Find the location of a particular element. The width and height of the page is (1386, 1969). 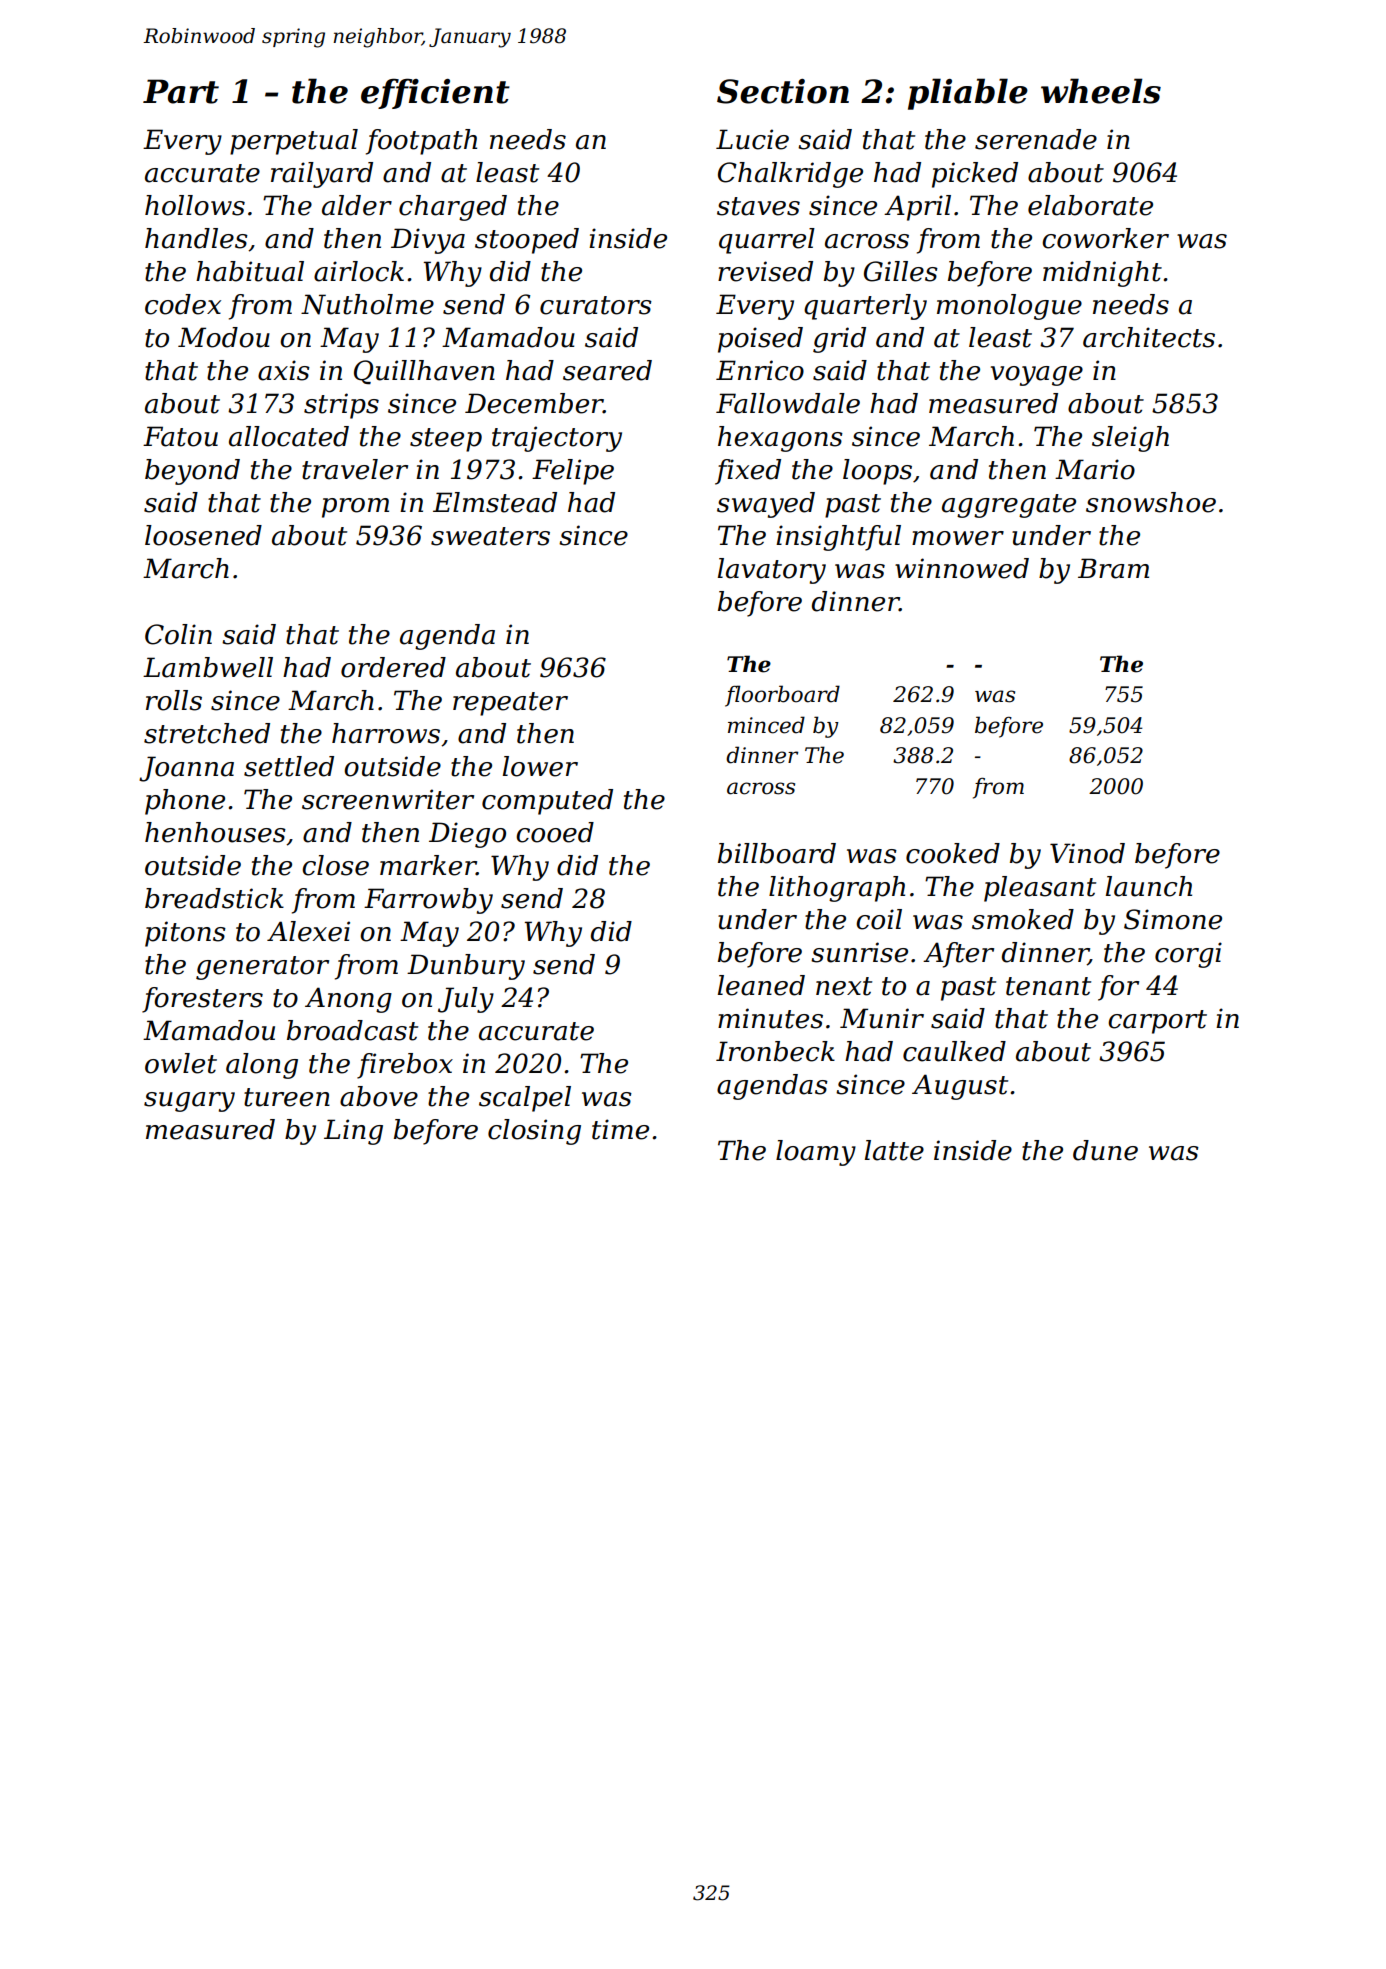

Bram is located at coordinates (1113, 568).
